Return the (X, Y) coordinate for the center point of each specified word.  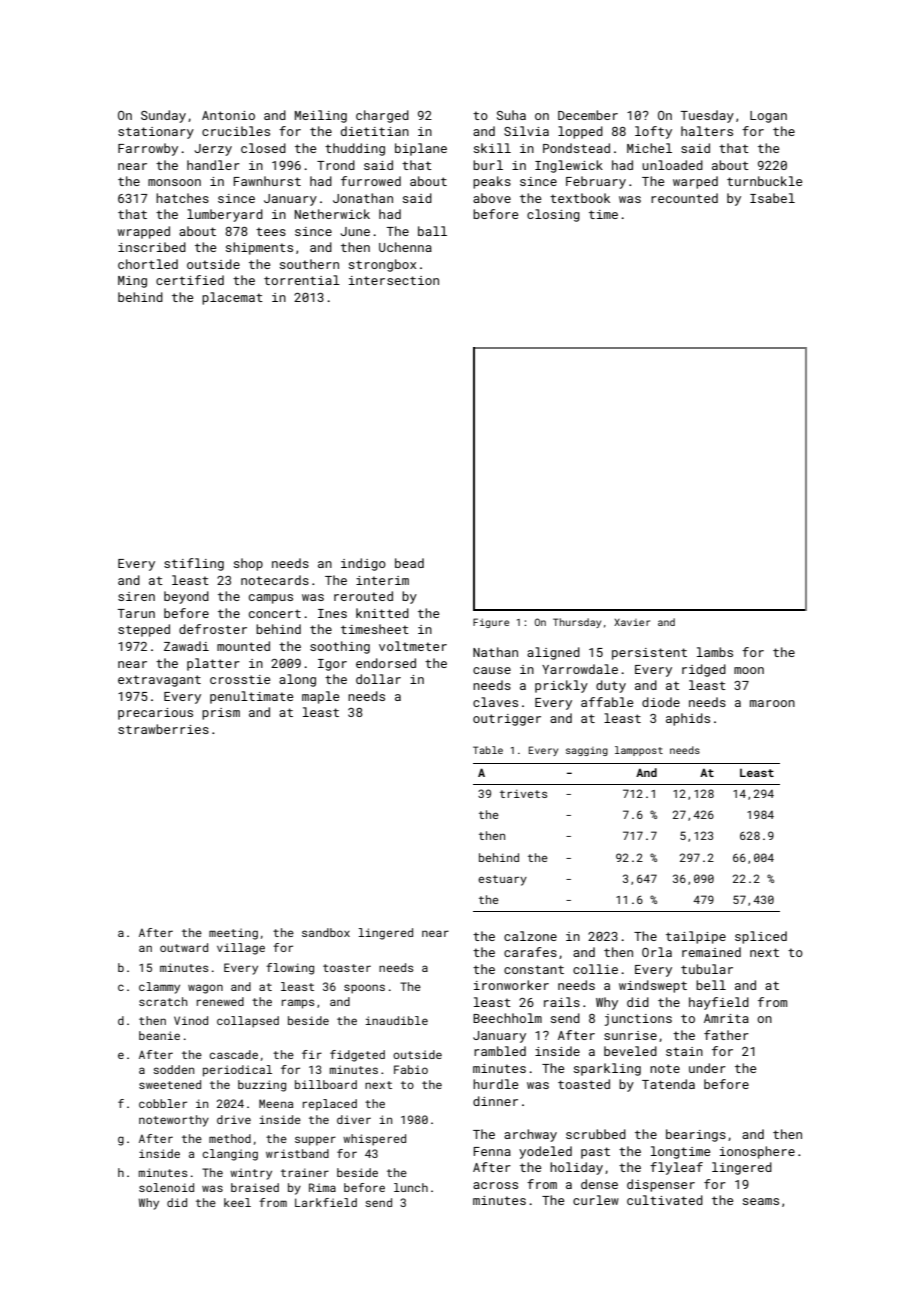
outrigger (507, 720)
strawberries (163, 729)
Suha (511, 115)
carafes (530, 952)
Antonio (228, 115)
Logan (768, 117)
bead (409, 563)
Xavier (632, 622)
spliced (761, 937)
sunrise (630, 1035)
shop (248, 564)
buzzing (262, 1086)
